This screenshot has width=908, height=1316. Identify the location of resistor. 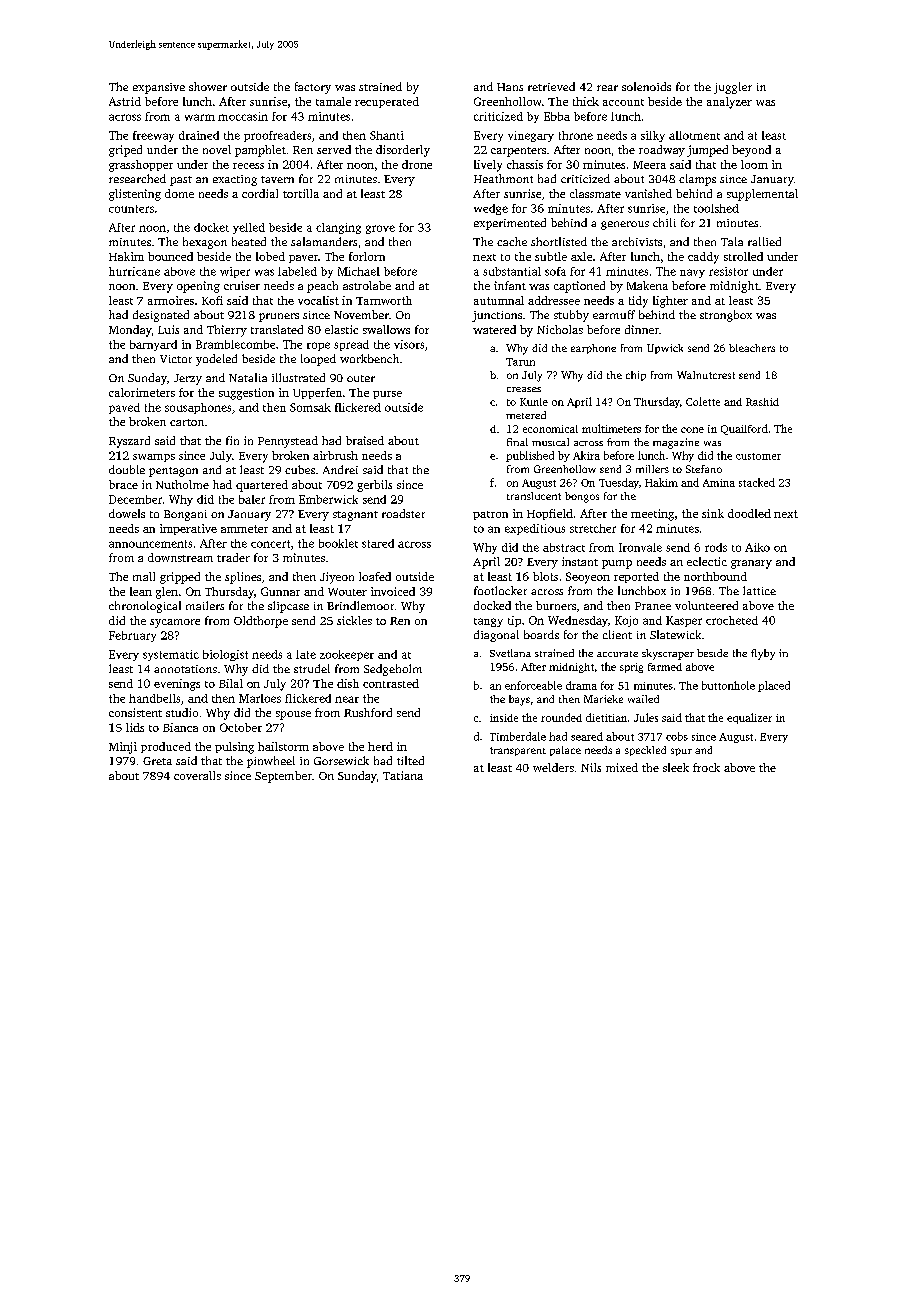
(728, 271).
